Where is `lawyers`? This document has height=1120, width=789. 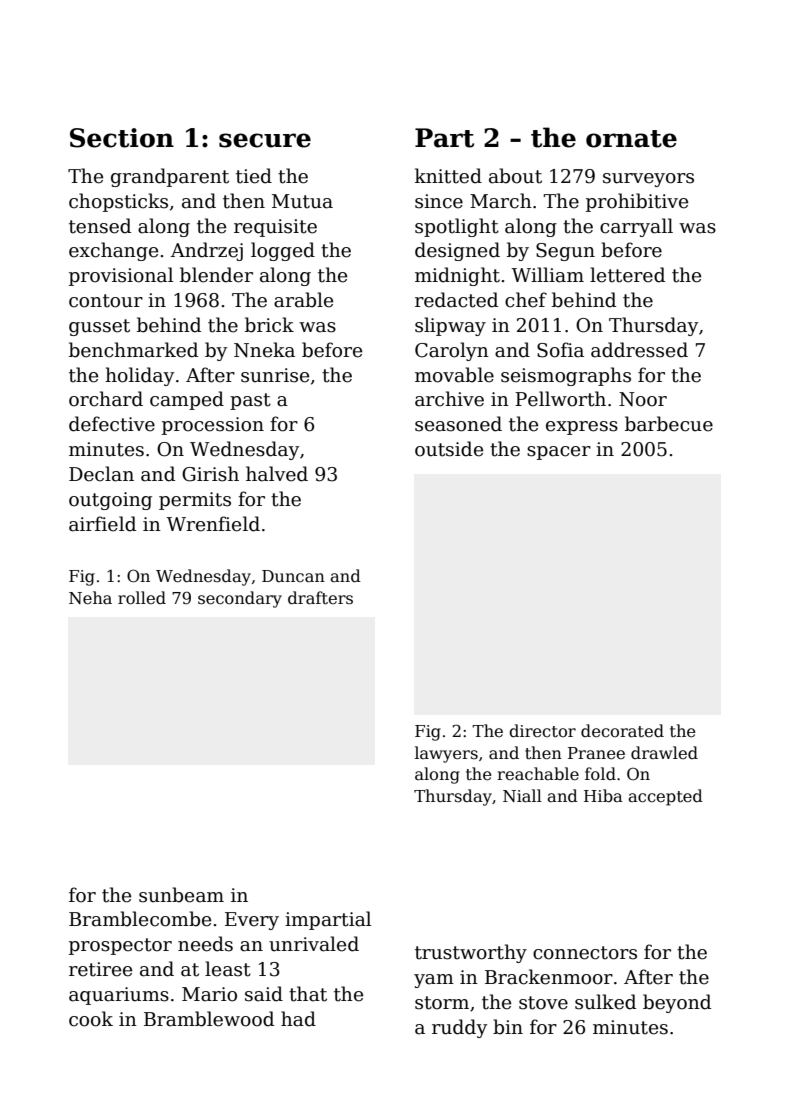 lawyers is located at coordinates (446, 754).
